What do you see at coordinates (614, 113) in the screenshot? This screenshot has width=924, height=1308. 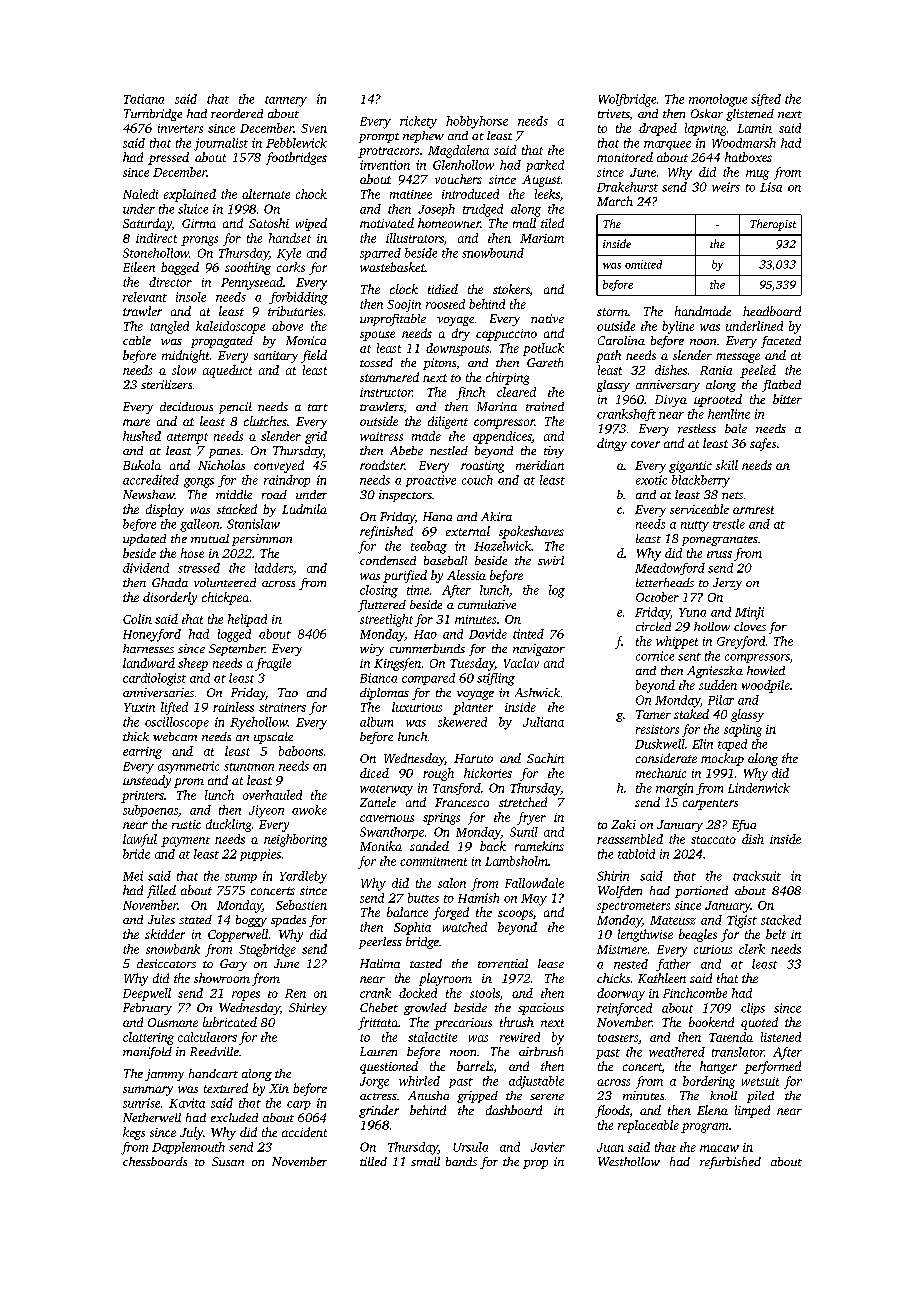 I see `trivets` at bounding box center [614, 113].
